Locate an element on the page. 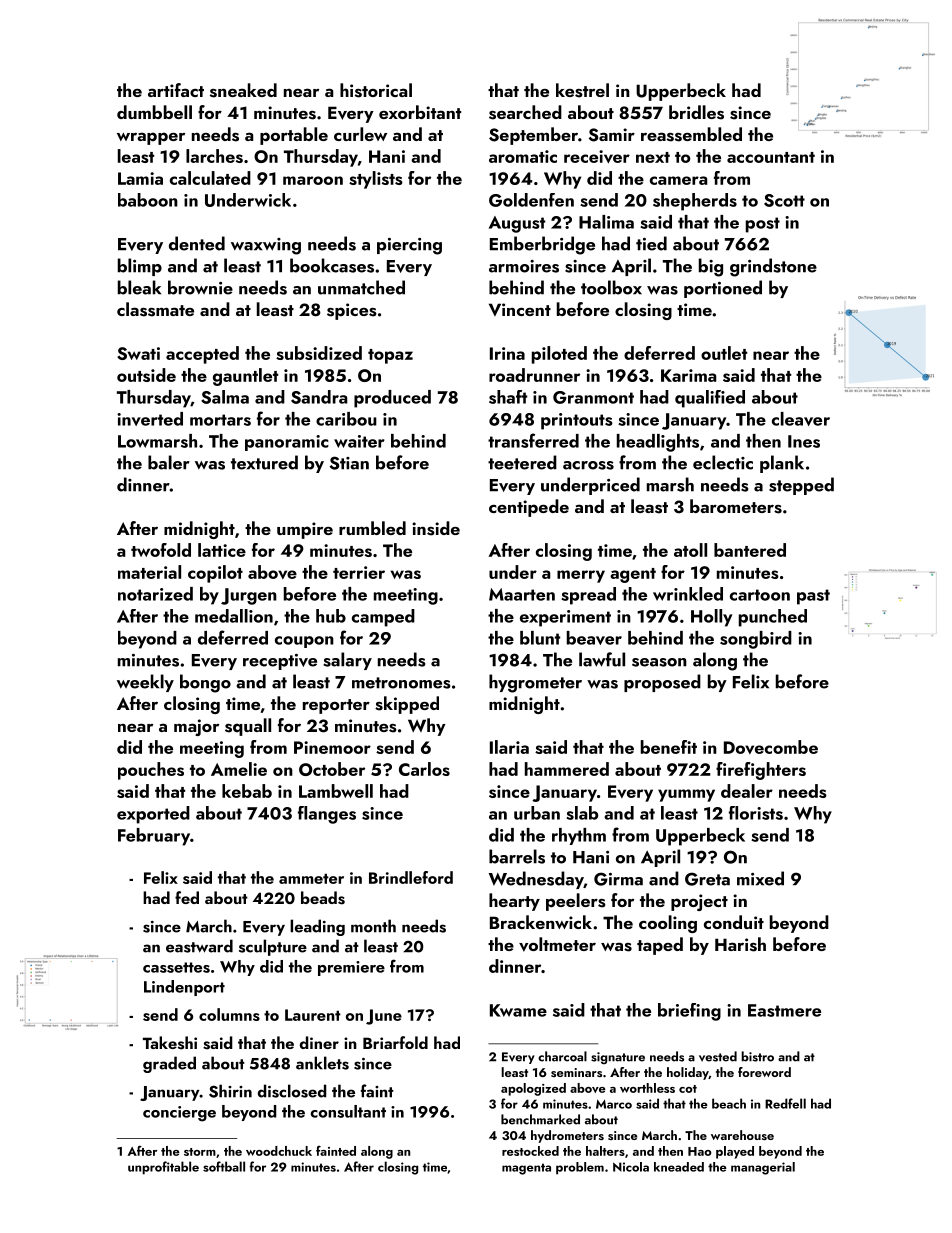 The height and width of the page is (1233, 952). searched is located at coordinates (525, 112).
